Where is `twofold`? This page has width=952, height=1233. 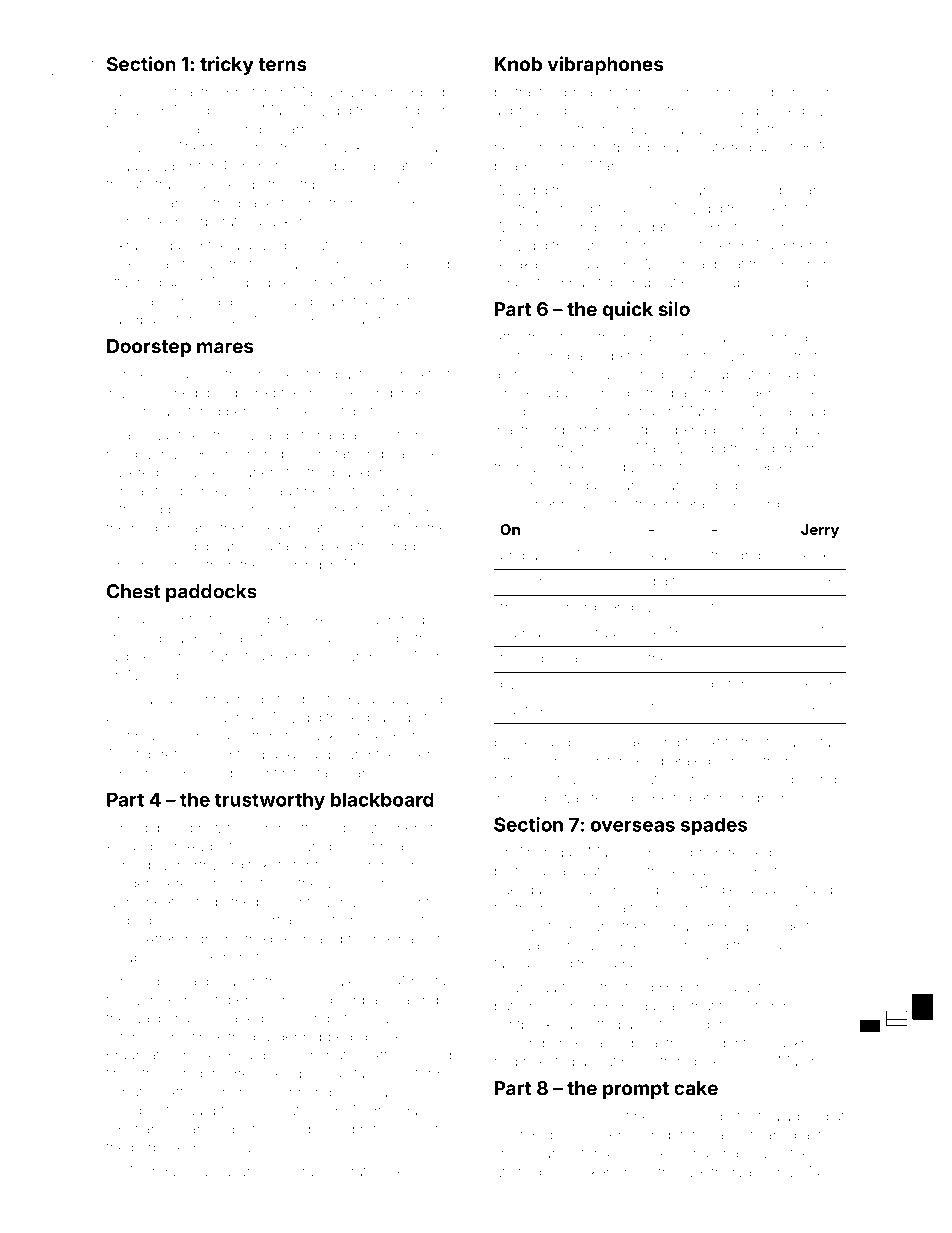 twofold is located at coordinates (517, 1171).
